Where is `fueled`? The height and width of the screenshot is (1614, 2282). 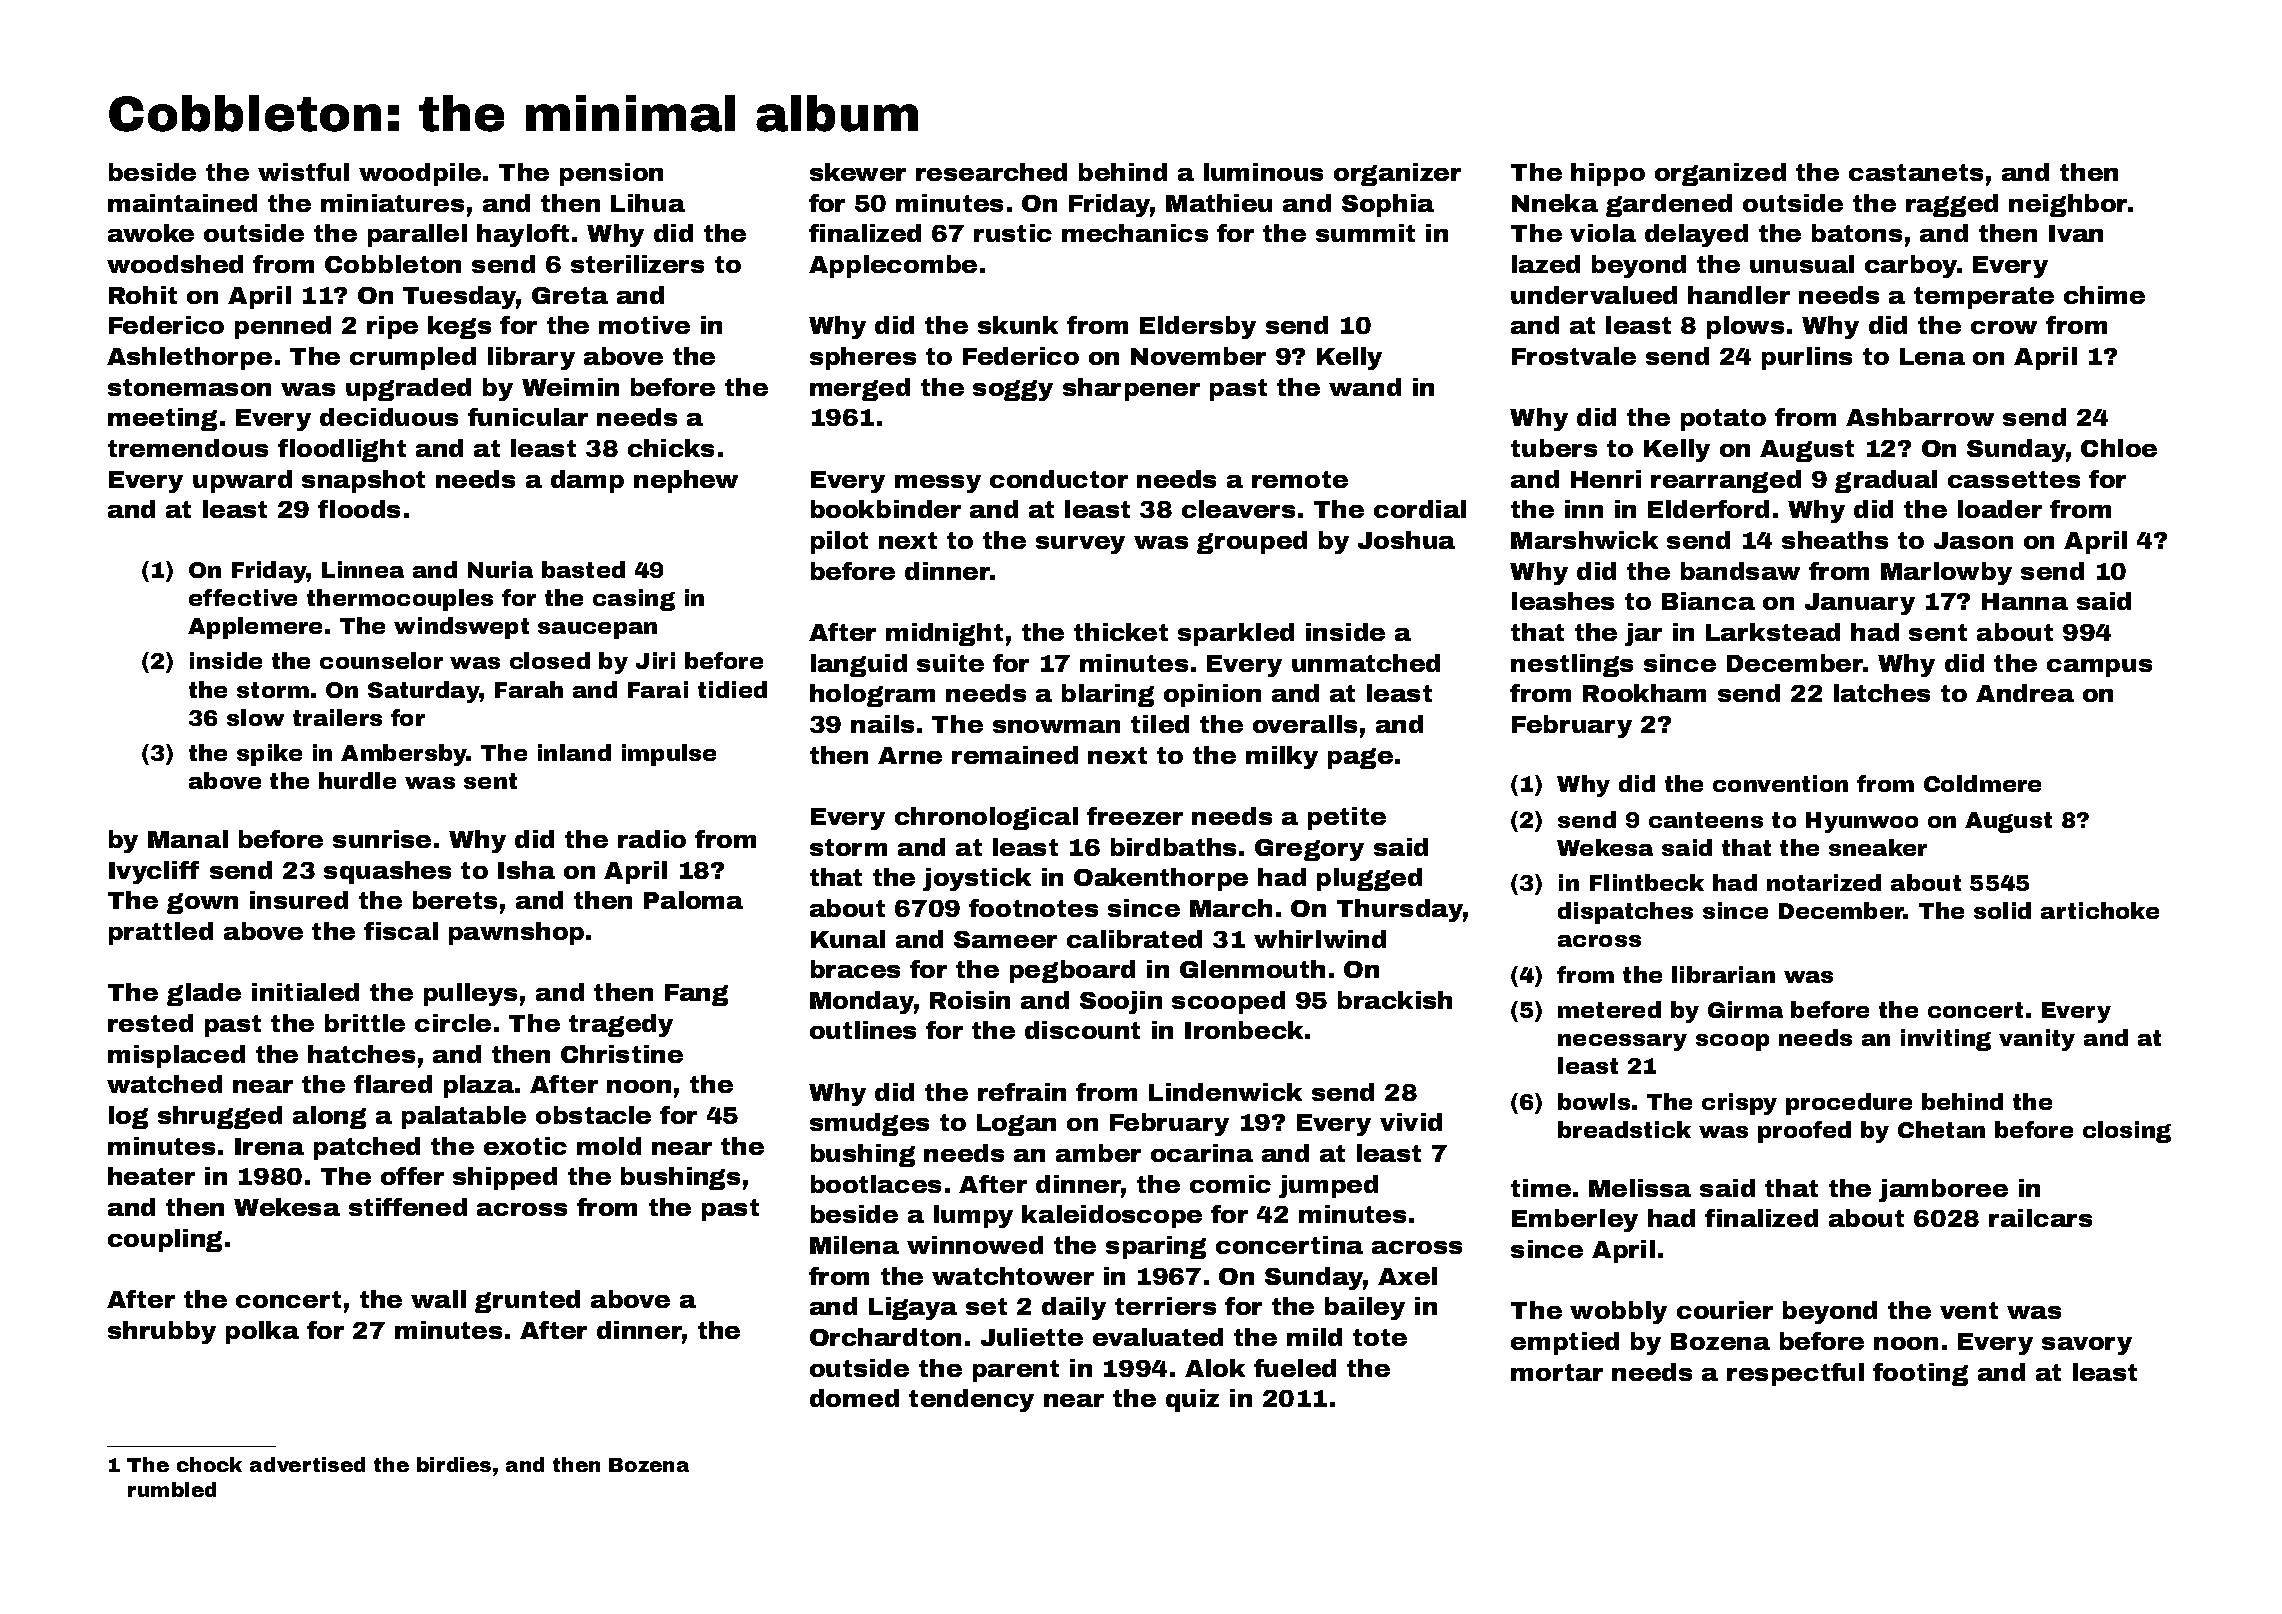 fueled is located at coordinates (1295, 1368).
